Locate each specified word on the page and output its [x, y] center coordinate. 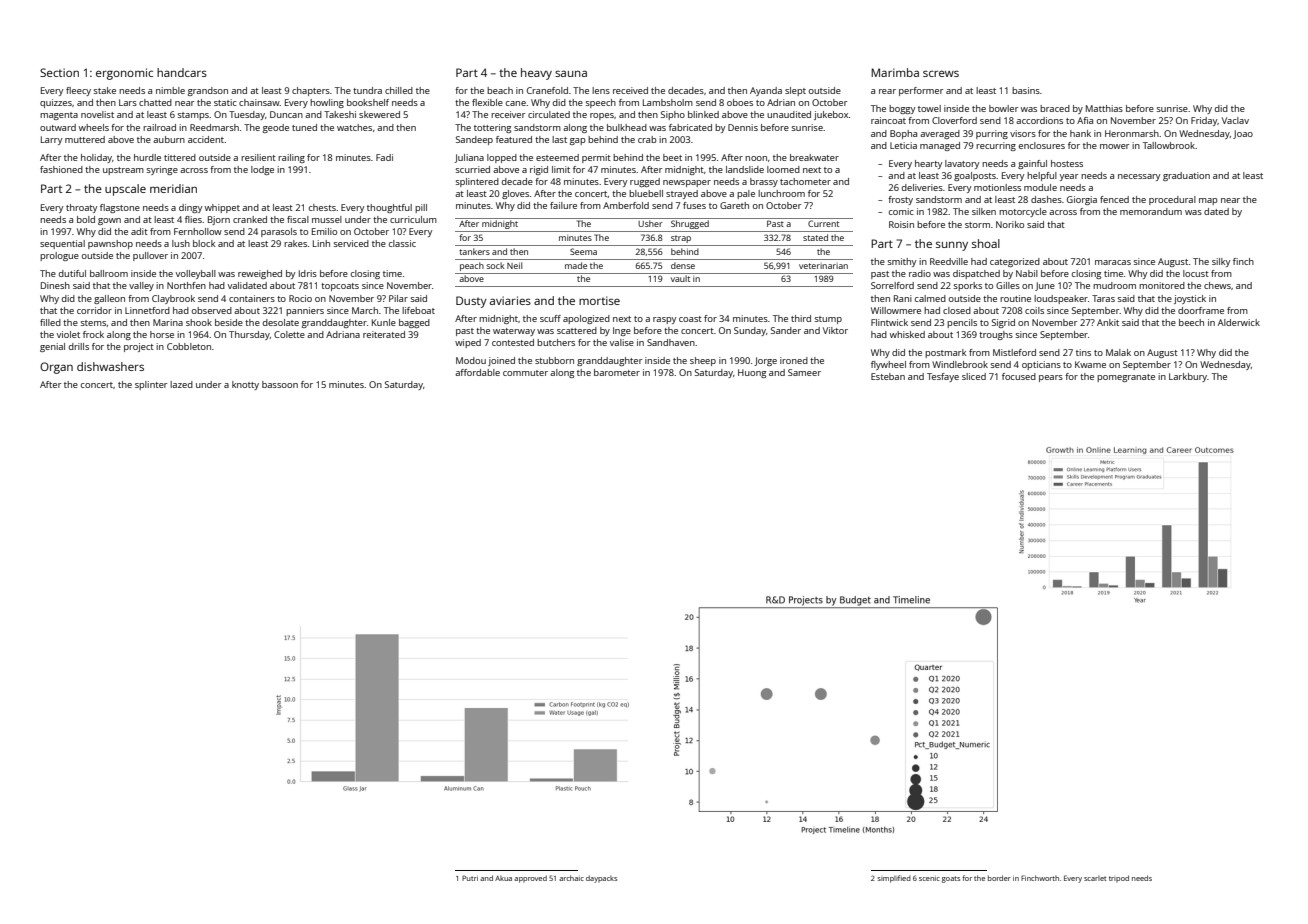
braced [1055, 108]
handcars [182, 72]
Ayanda [766, 91]
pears [1051, 378]
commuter [525, 373]
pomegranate [1126, 378]
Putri [470, 878]
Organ [56, 368]
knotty [245, 385]
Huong [752, 373]
